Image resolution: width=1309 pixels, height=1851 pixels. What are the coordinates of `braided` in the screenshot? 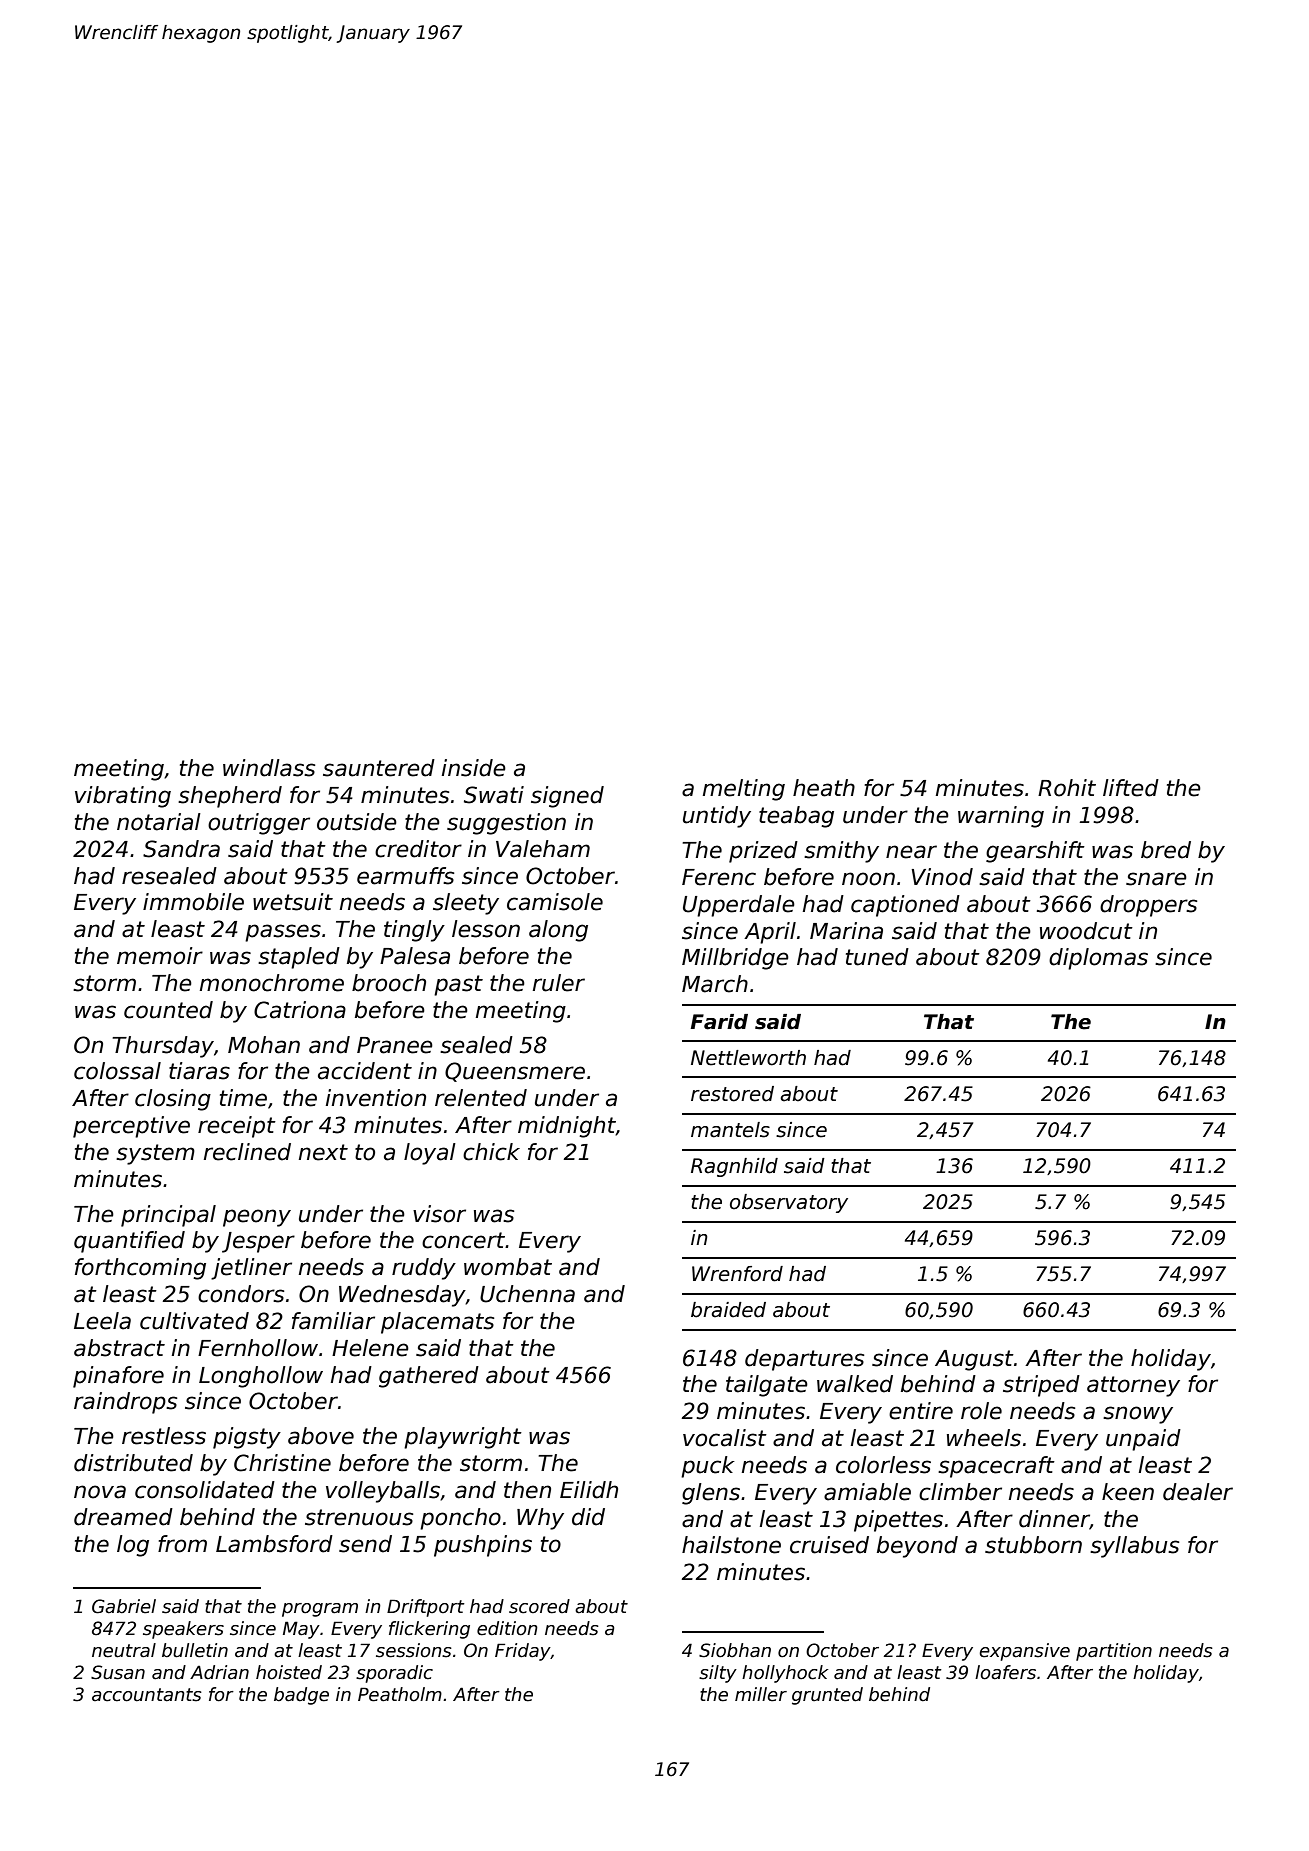 It's located at (728, 1310).
